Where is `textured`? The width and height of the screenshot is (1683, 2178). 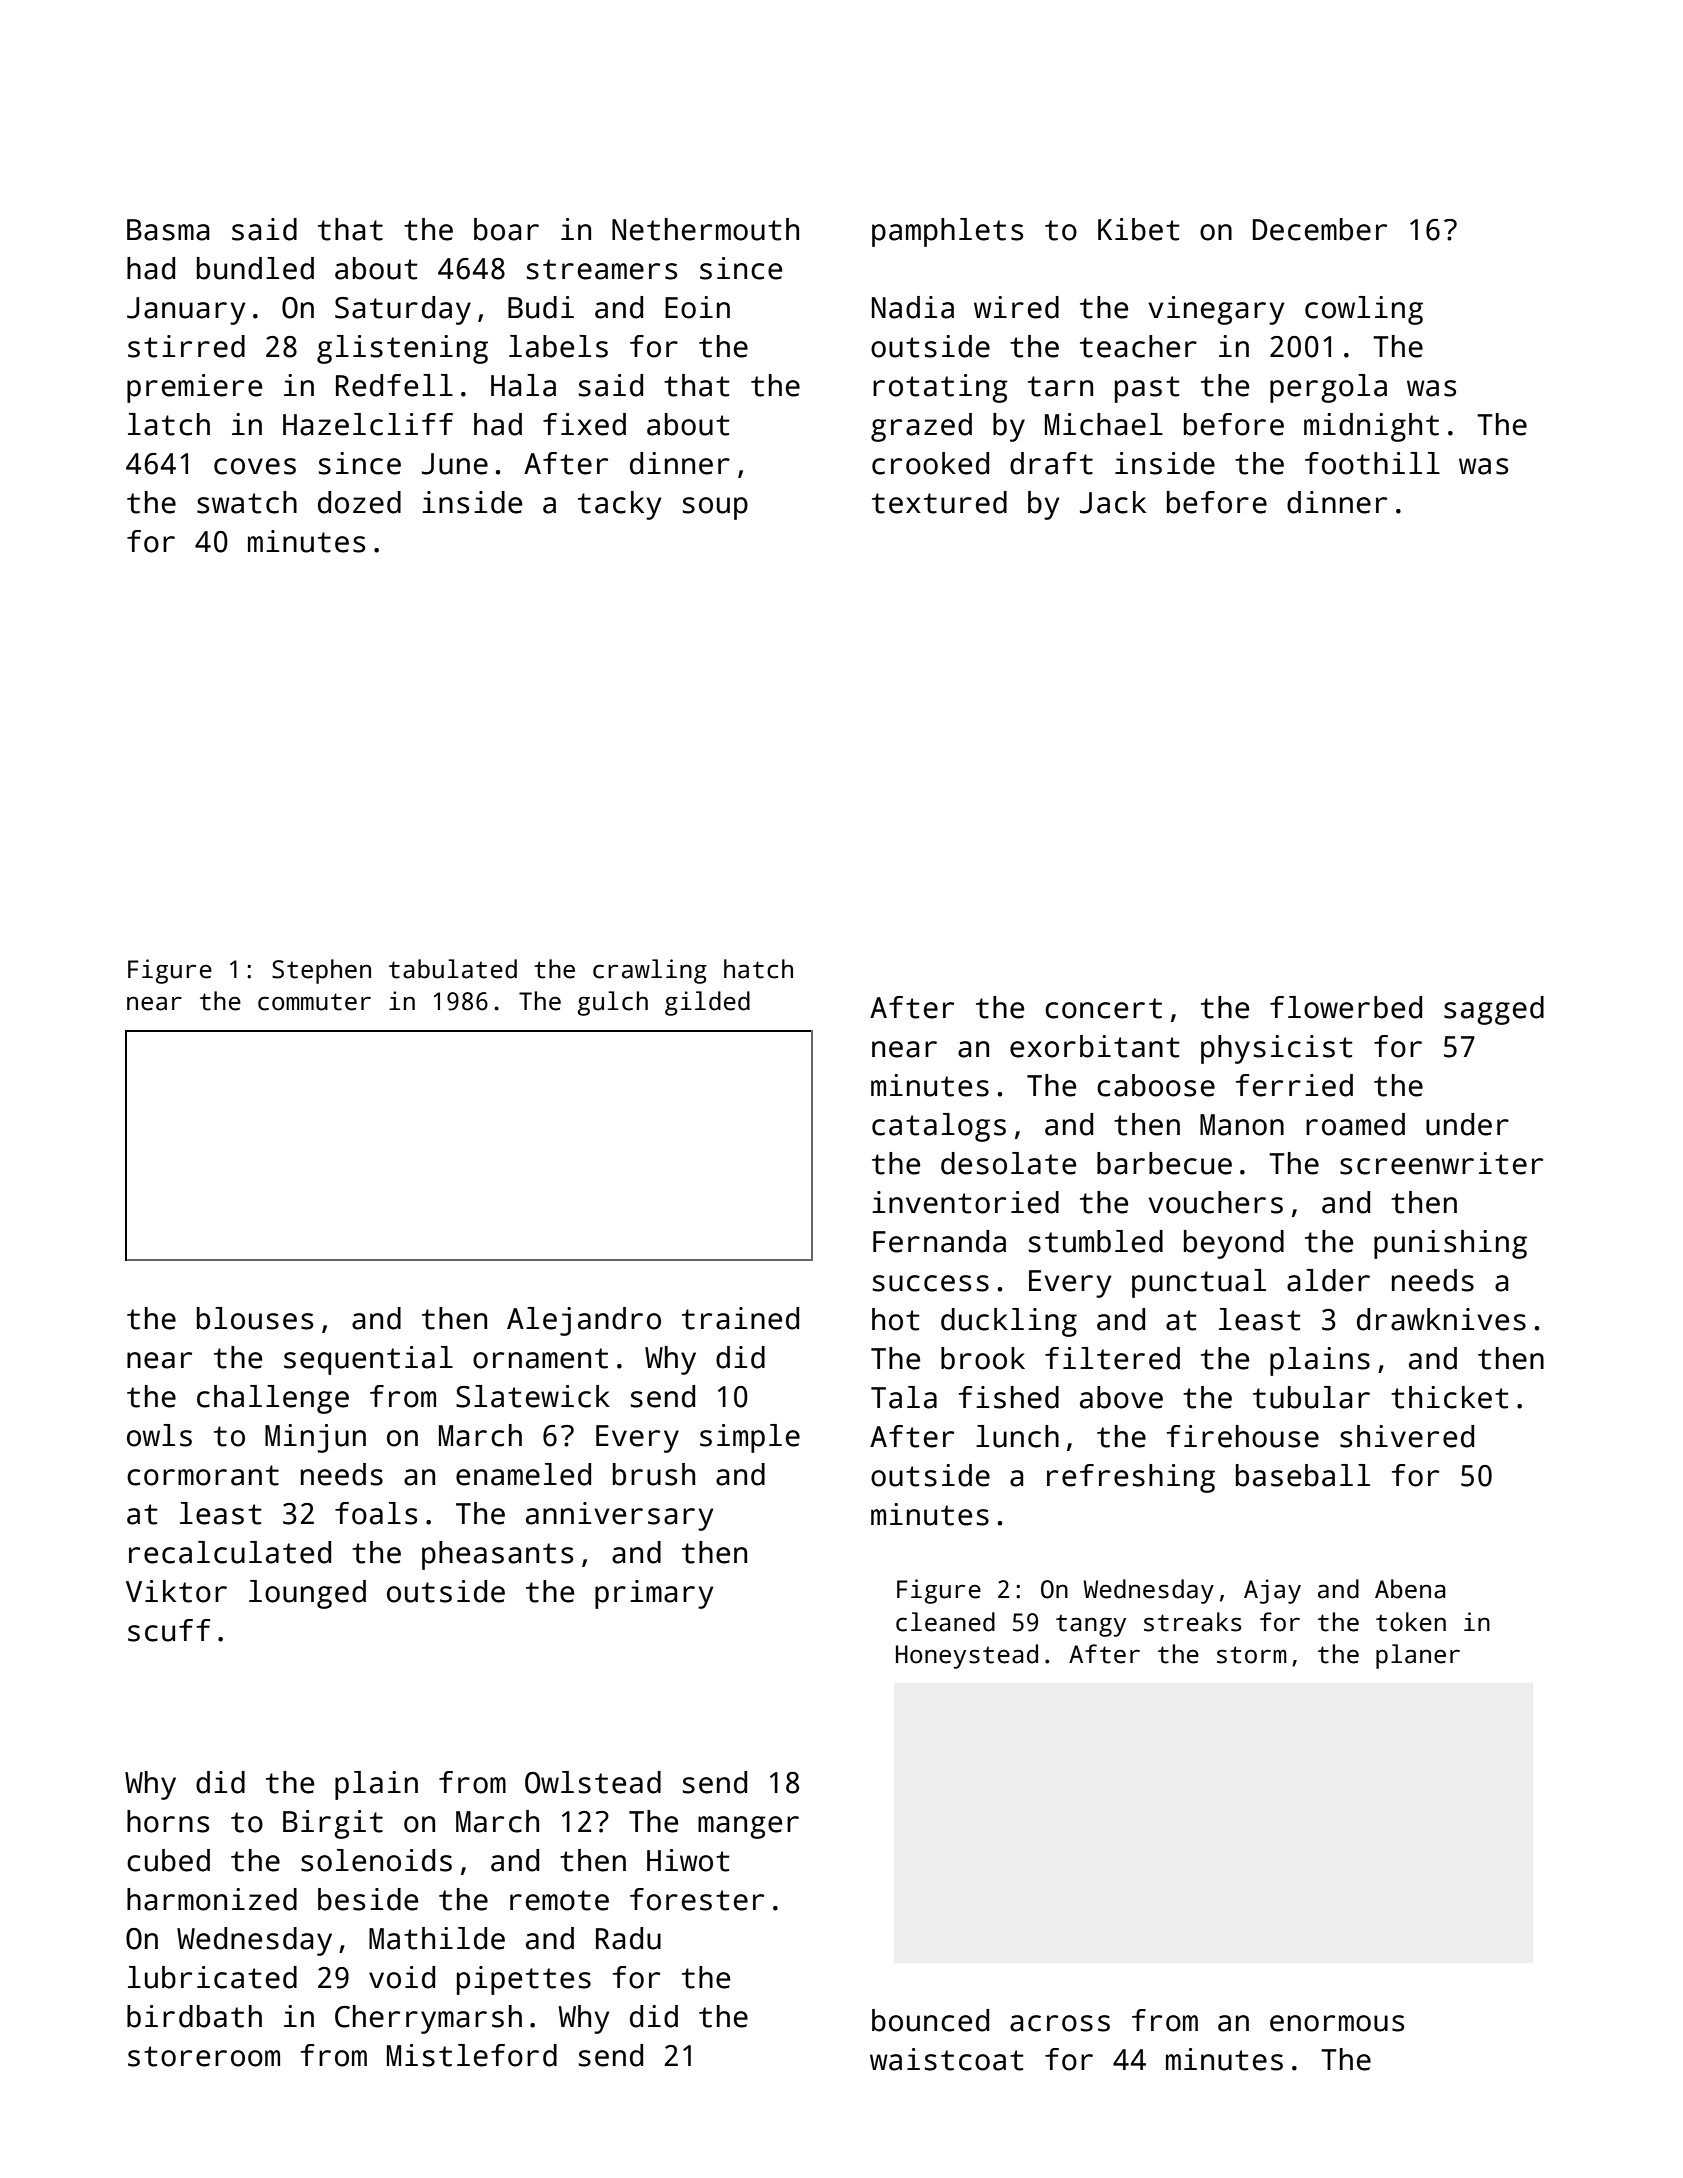
textured is located at coordinates (939, 502).
